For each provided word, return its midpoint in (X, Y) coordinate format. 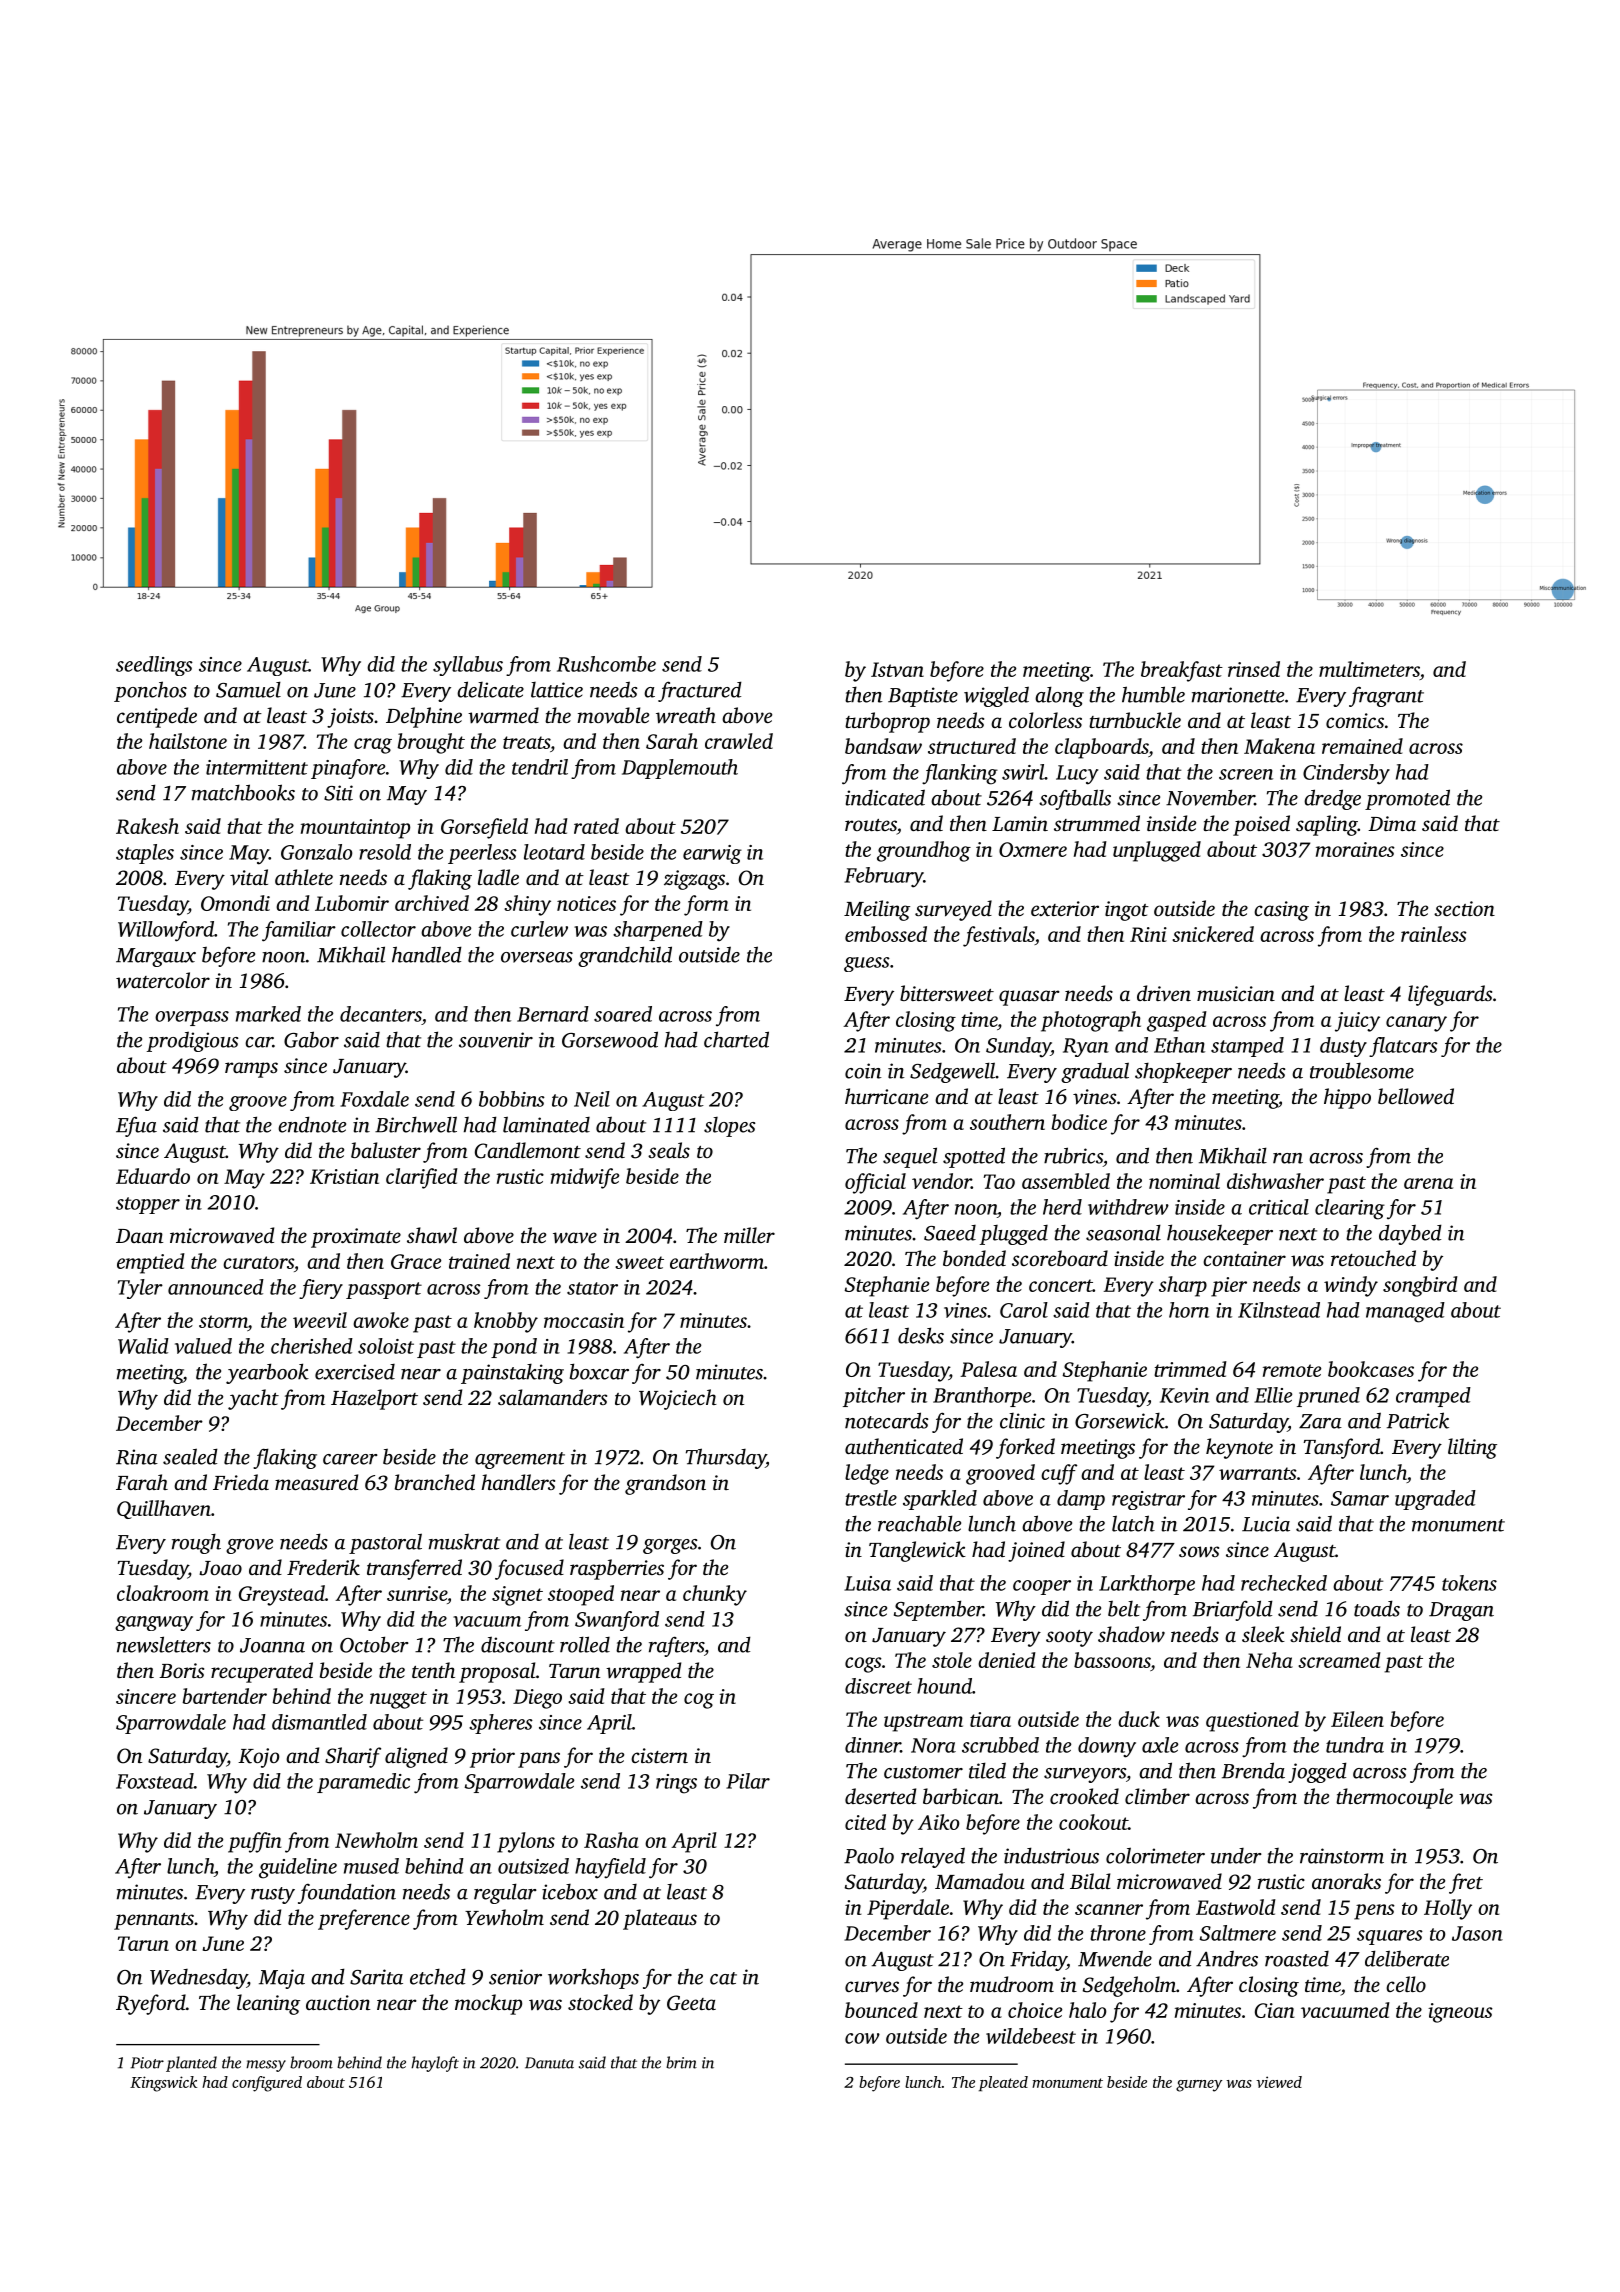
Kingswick (163, 2084)
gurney (1199, 2086)
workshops (593, 1978)
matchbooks (243, 792)
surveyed (953, 910)
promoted (1407, 799)
